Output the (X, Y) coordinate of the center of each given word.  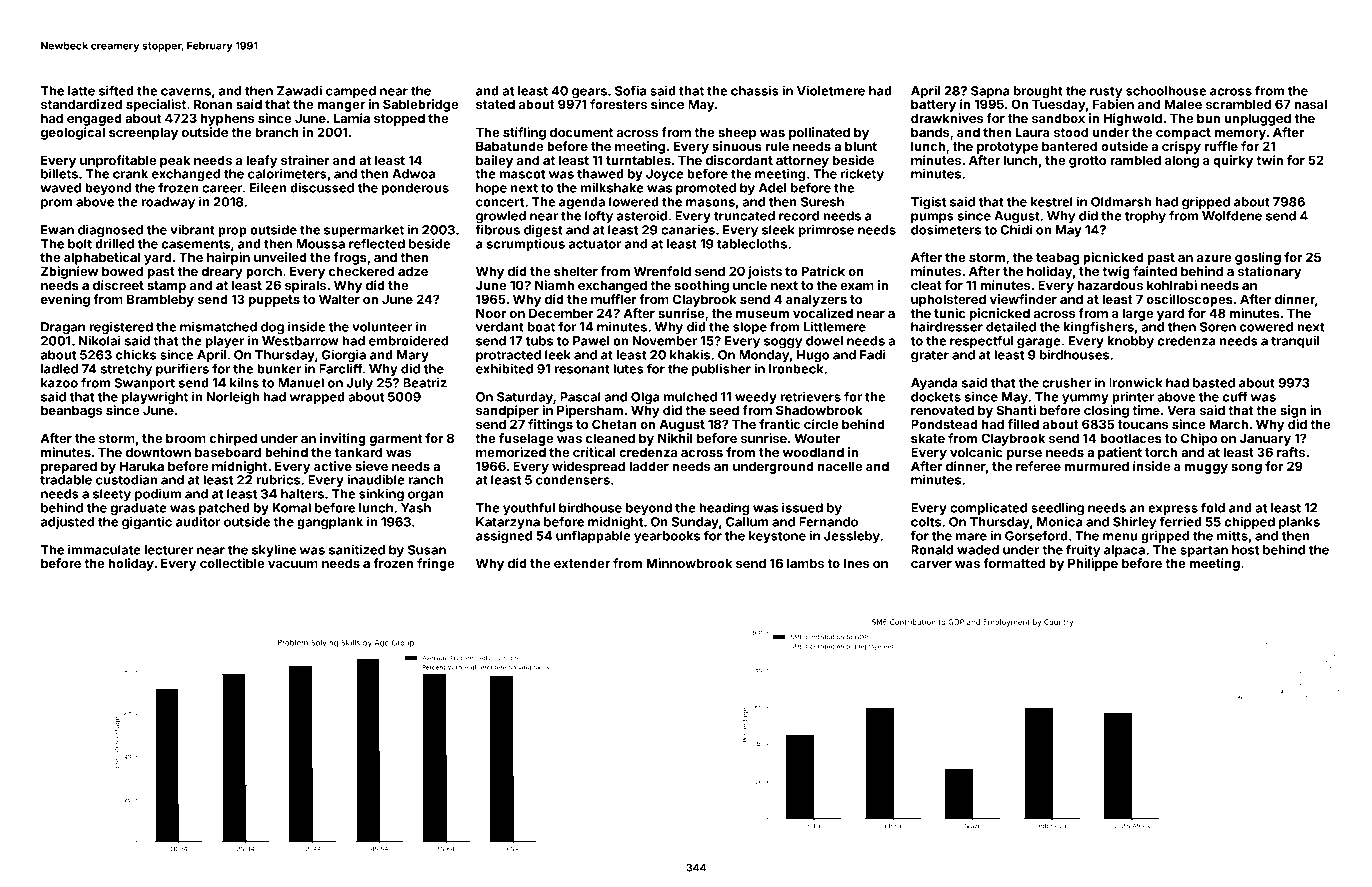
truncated (744, 216)
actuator (595, 244)
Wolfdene (1232, 215)
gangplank (330, 523)
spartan (1204, 551)
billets (59, 173)
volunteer (382, 327)
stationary (1269, 272)
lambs (805, 563)
